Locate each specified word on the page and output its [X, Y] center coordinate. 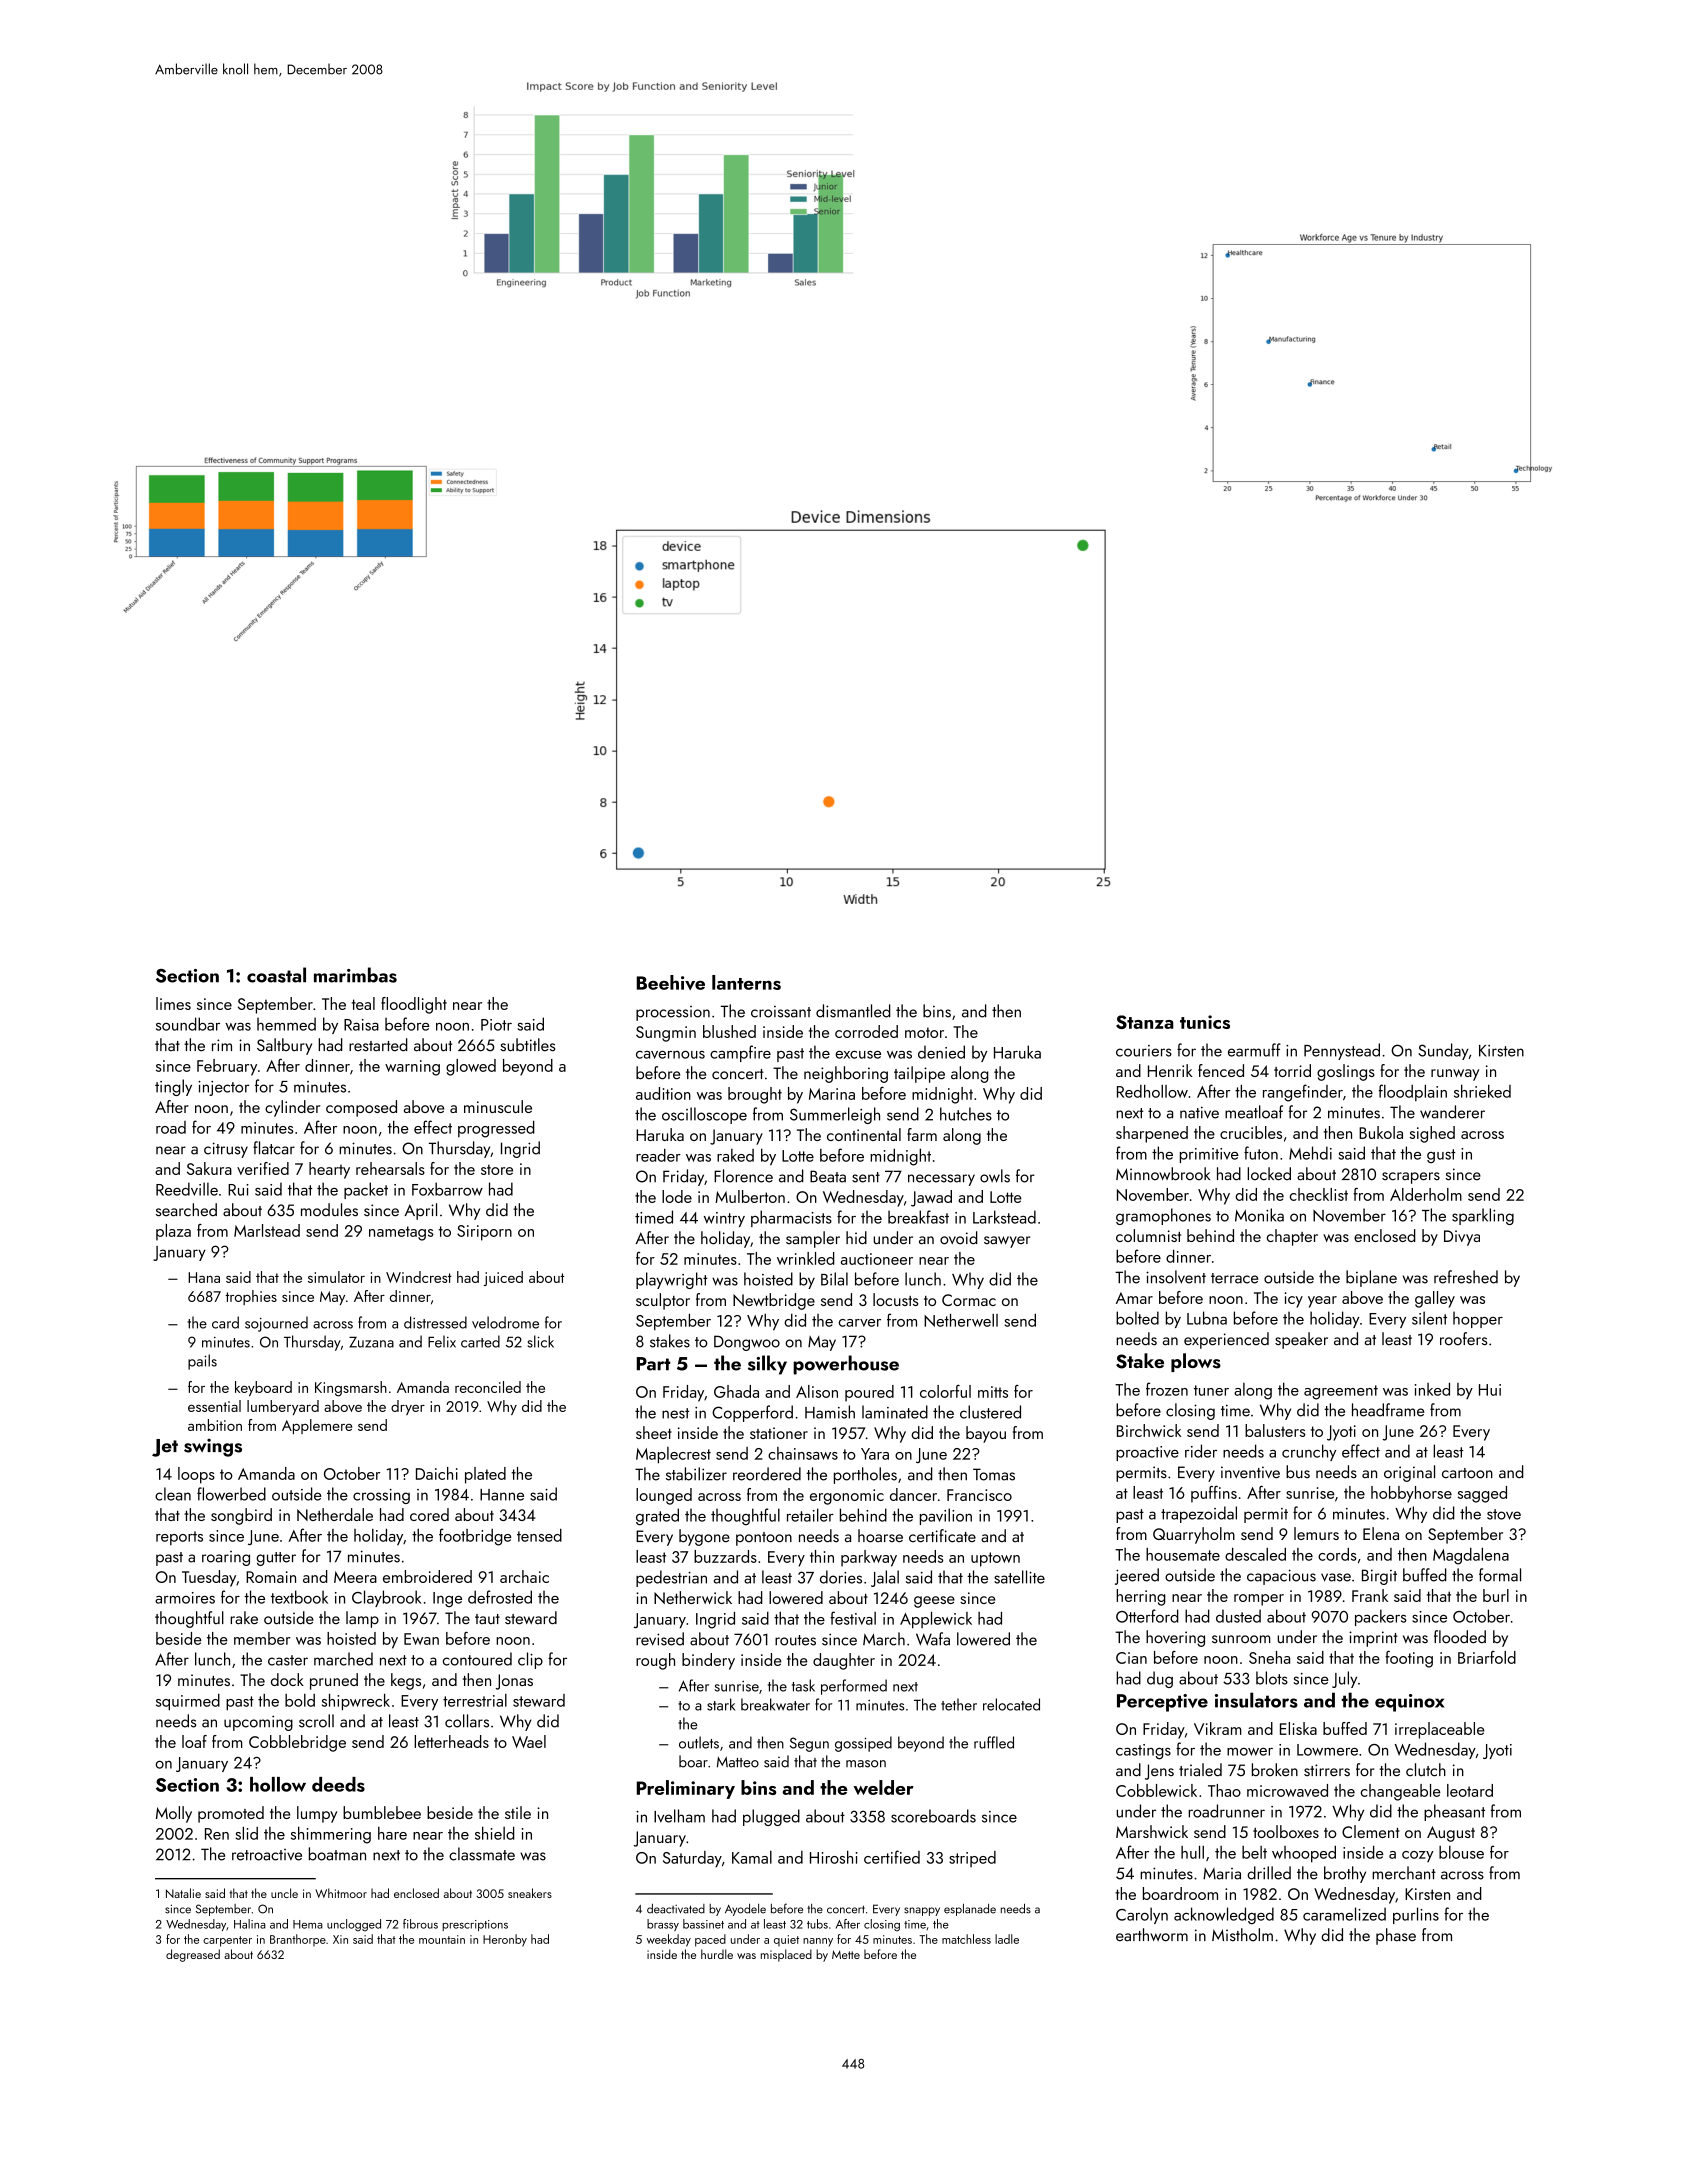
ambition [215, 1425]
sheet [654, 1432]
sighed [1432, 1134]
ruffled [994, 1742]
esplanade [970, 1910]
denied [941, 1052]
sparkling [1483, 1216]
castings [1143, 1752]
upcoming [258, 1723]
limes [173, 1003]
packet [366, 1190]
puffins [1214, 1494]
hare [392, 1833]
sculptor [663, 1301]
